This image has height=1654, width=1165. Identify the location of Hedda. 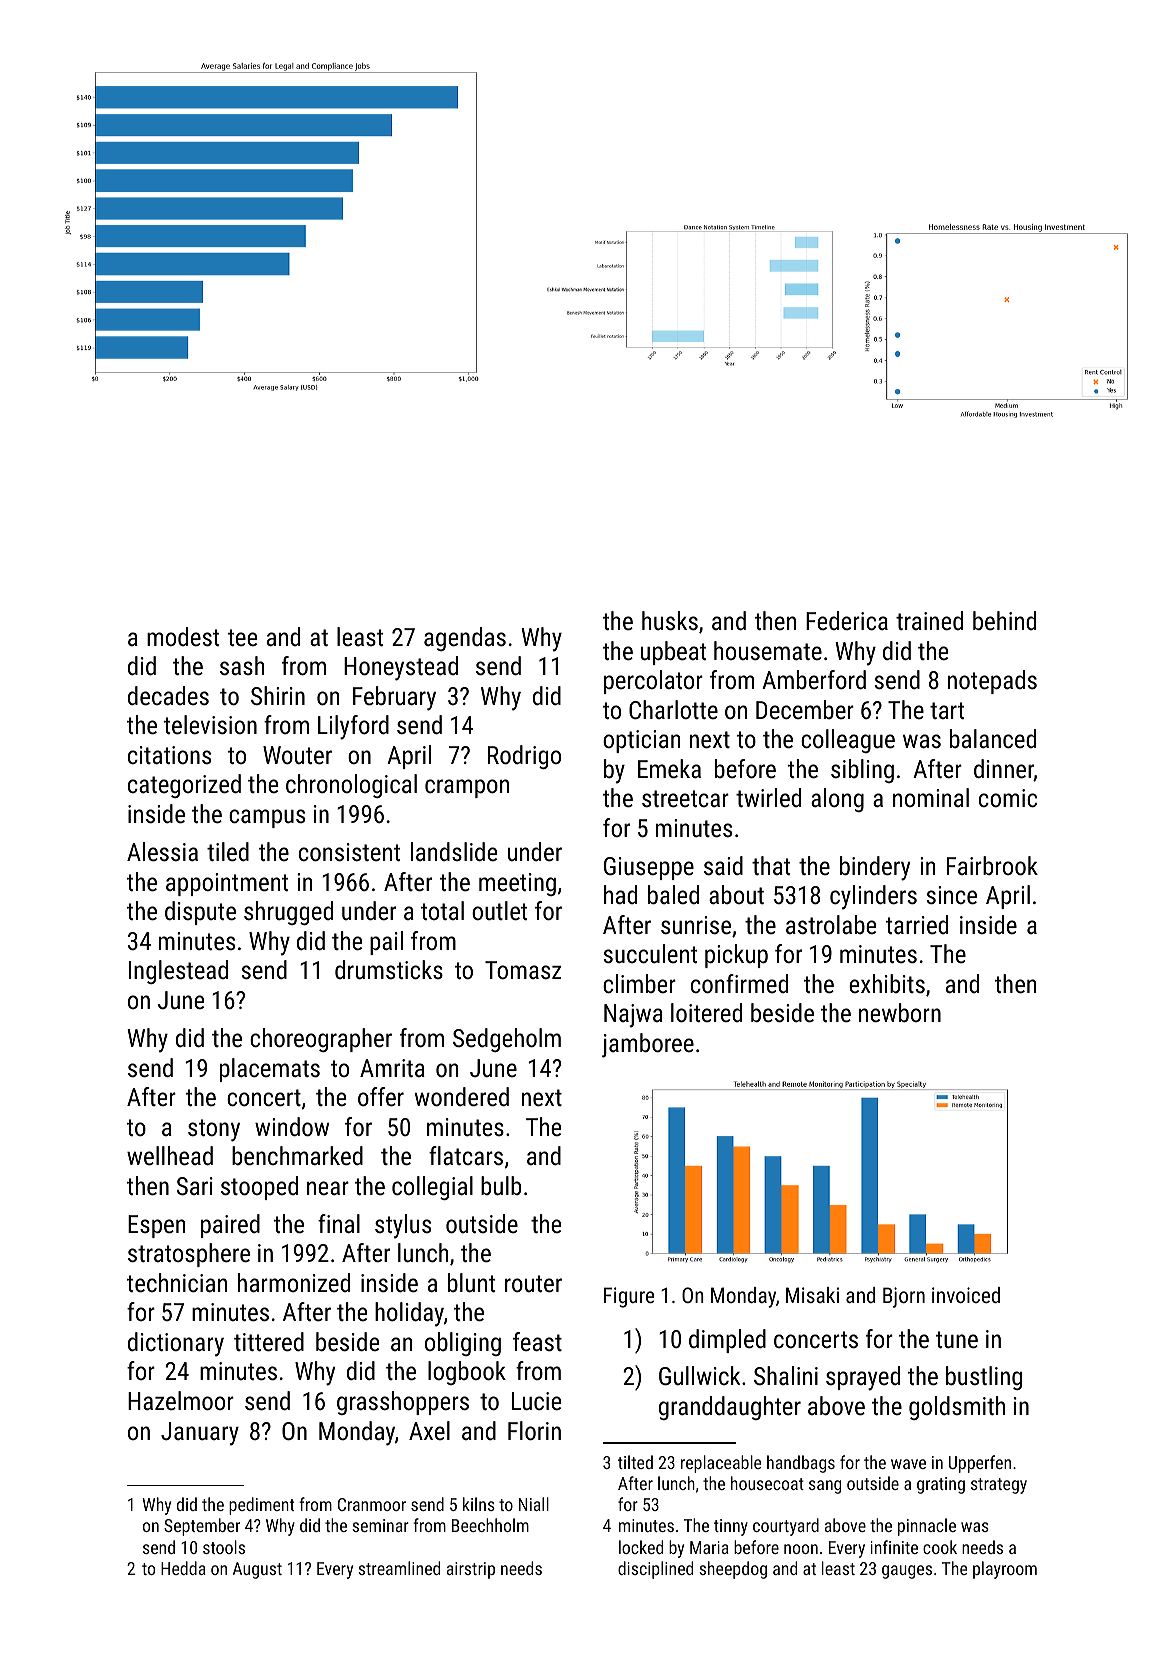
(183, 1568).
